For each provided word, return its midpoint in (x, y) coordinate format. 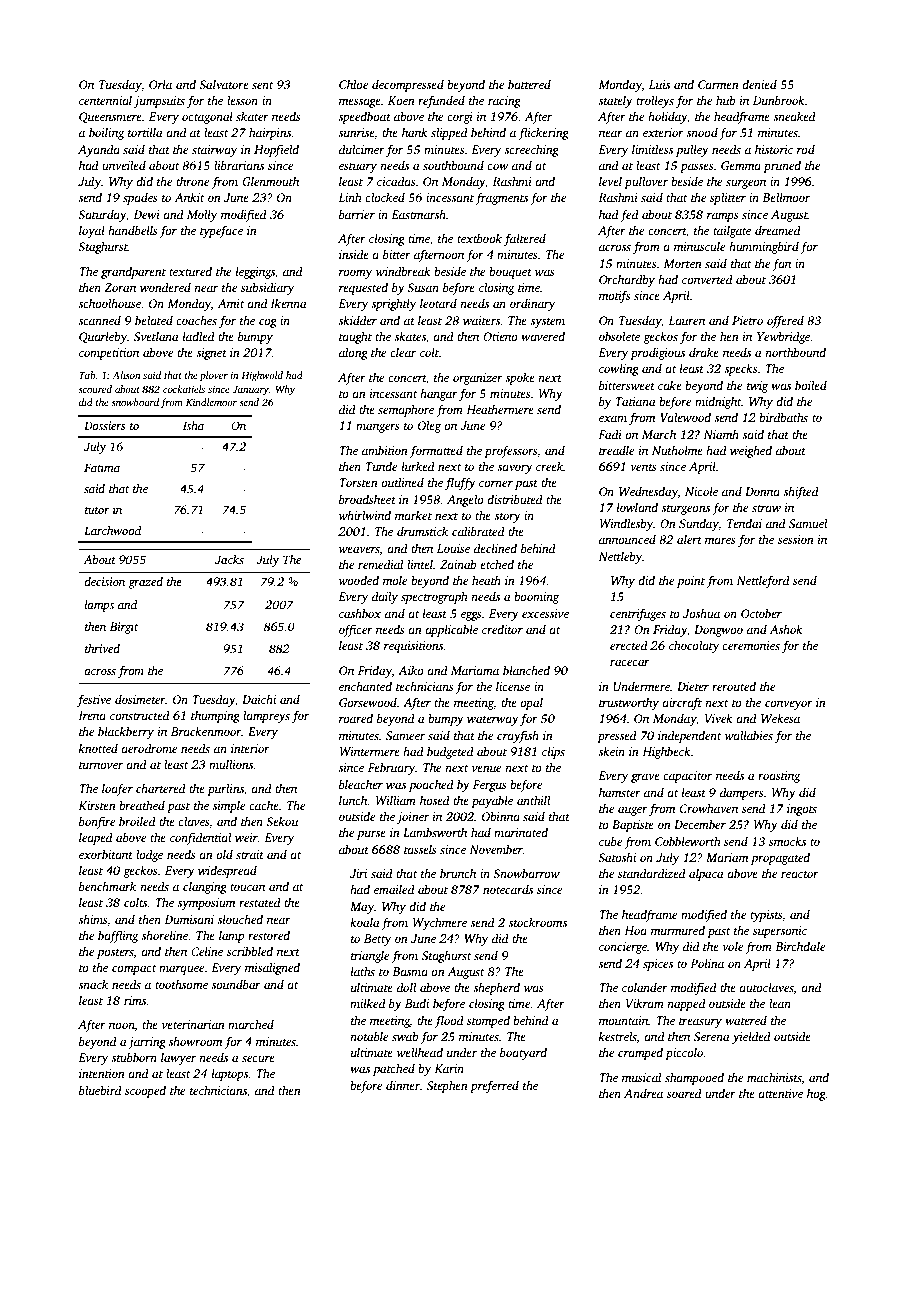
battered (529, 84)
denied (759, 84)
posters (115, 954)
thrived (102, 648)
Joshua (701, 613)
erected (629, 645)
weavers (359, 549)
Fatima (102, 467)
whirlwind (365, 515)
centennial (105, 100)
